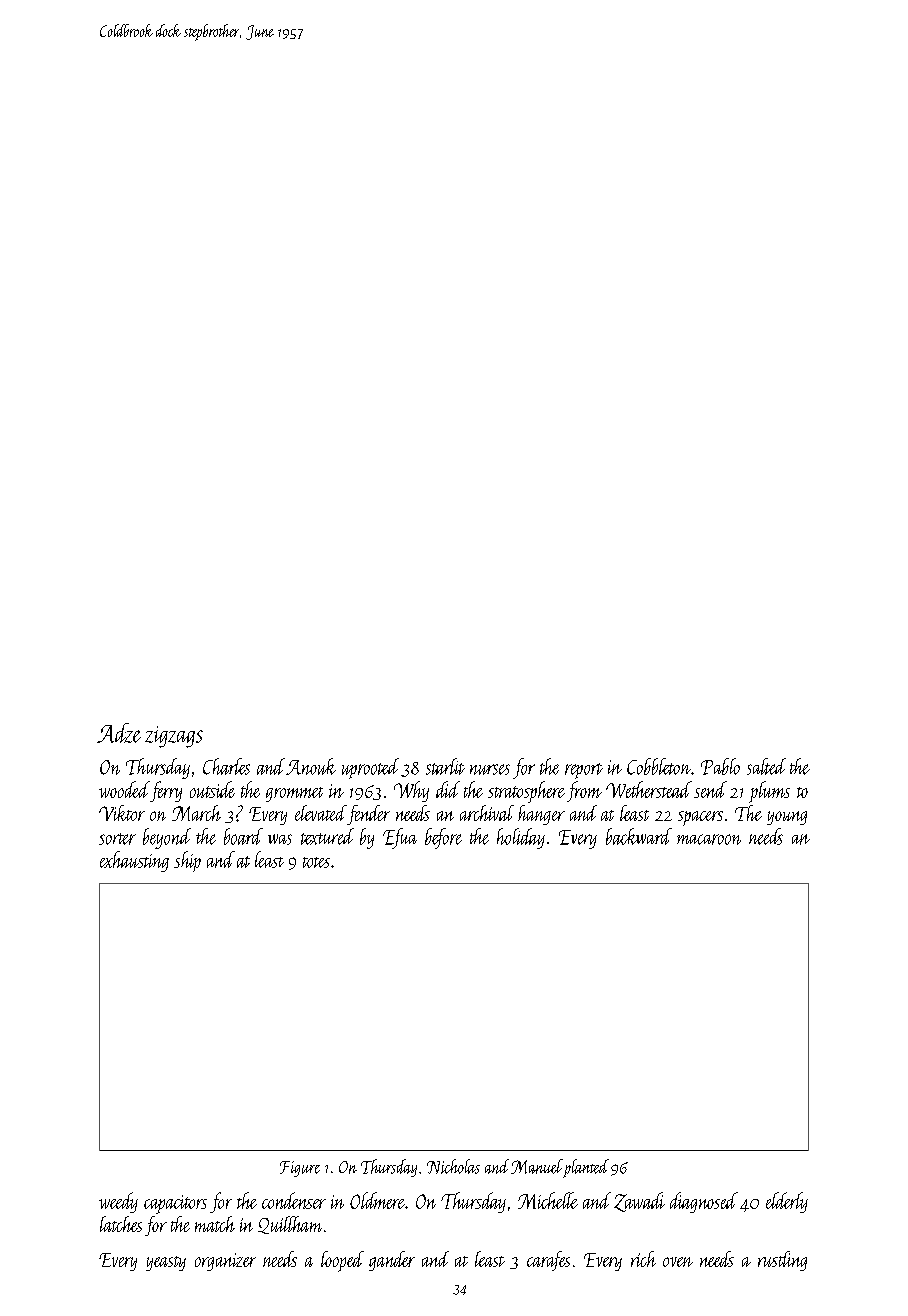 The width and height of the screenshot is (908, 1316). I want to click on planted, so click(586, 1168).
